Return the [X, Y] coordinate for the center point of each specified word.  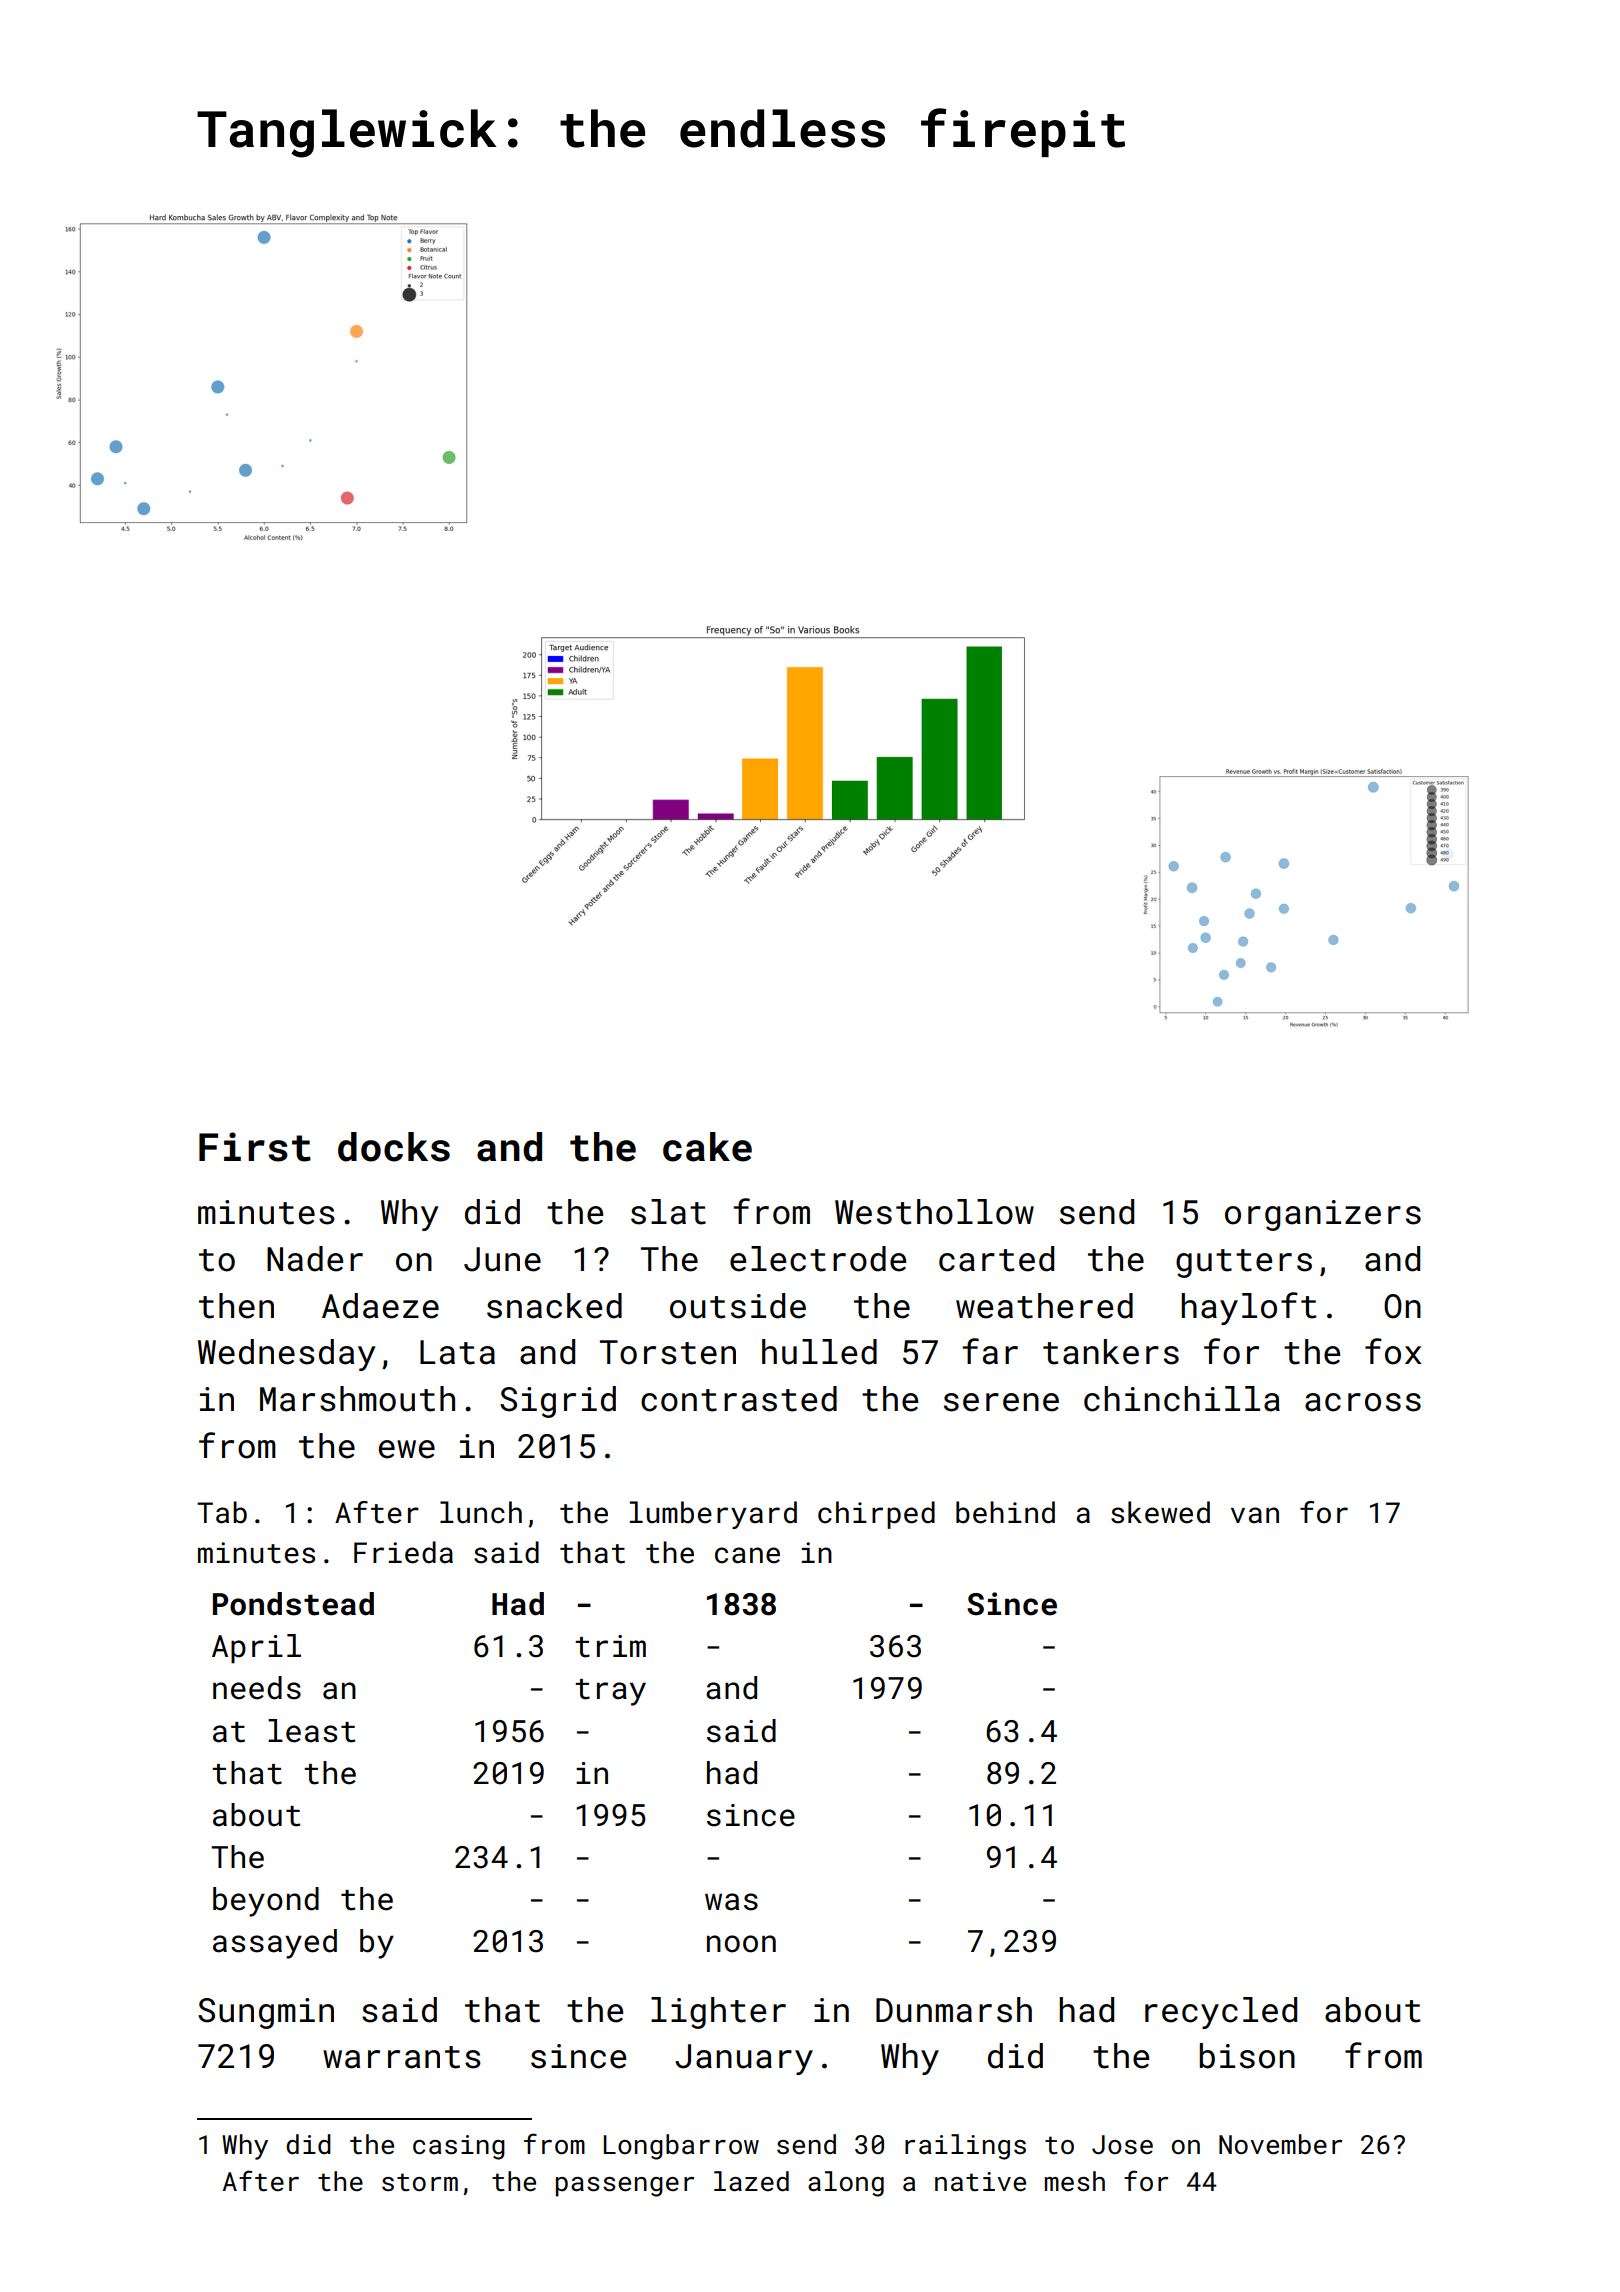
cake [707, 1147]
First [255, 1147]
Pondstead [293, 1604]
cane [747, 1555]
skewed [1160, 1512]
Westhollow [934, 1212]
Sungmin [266, 2013]
